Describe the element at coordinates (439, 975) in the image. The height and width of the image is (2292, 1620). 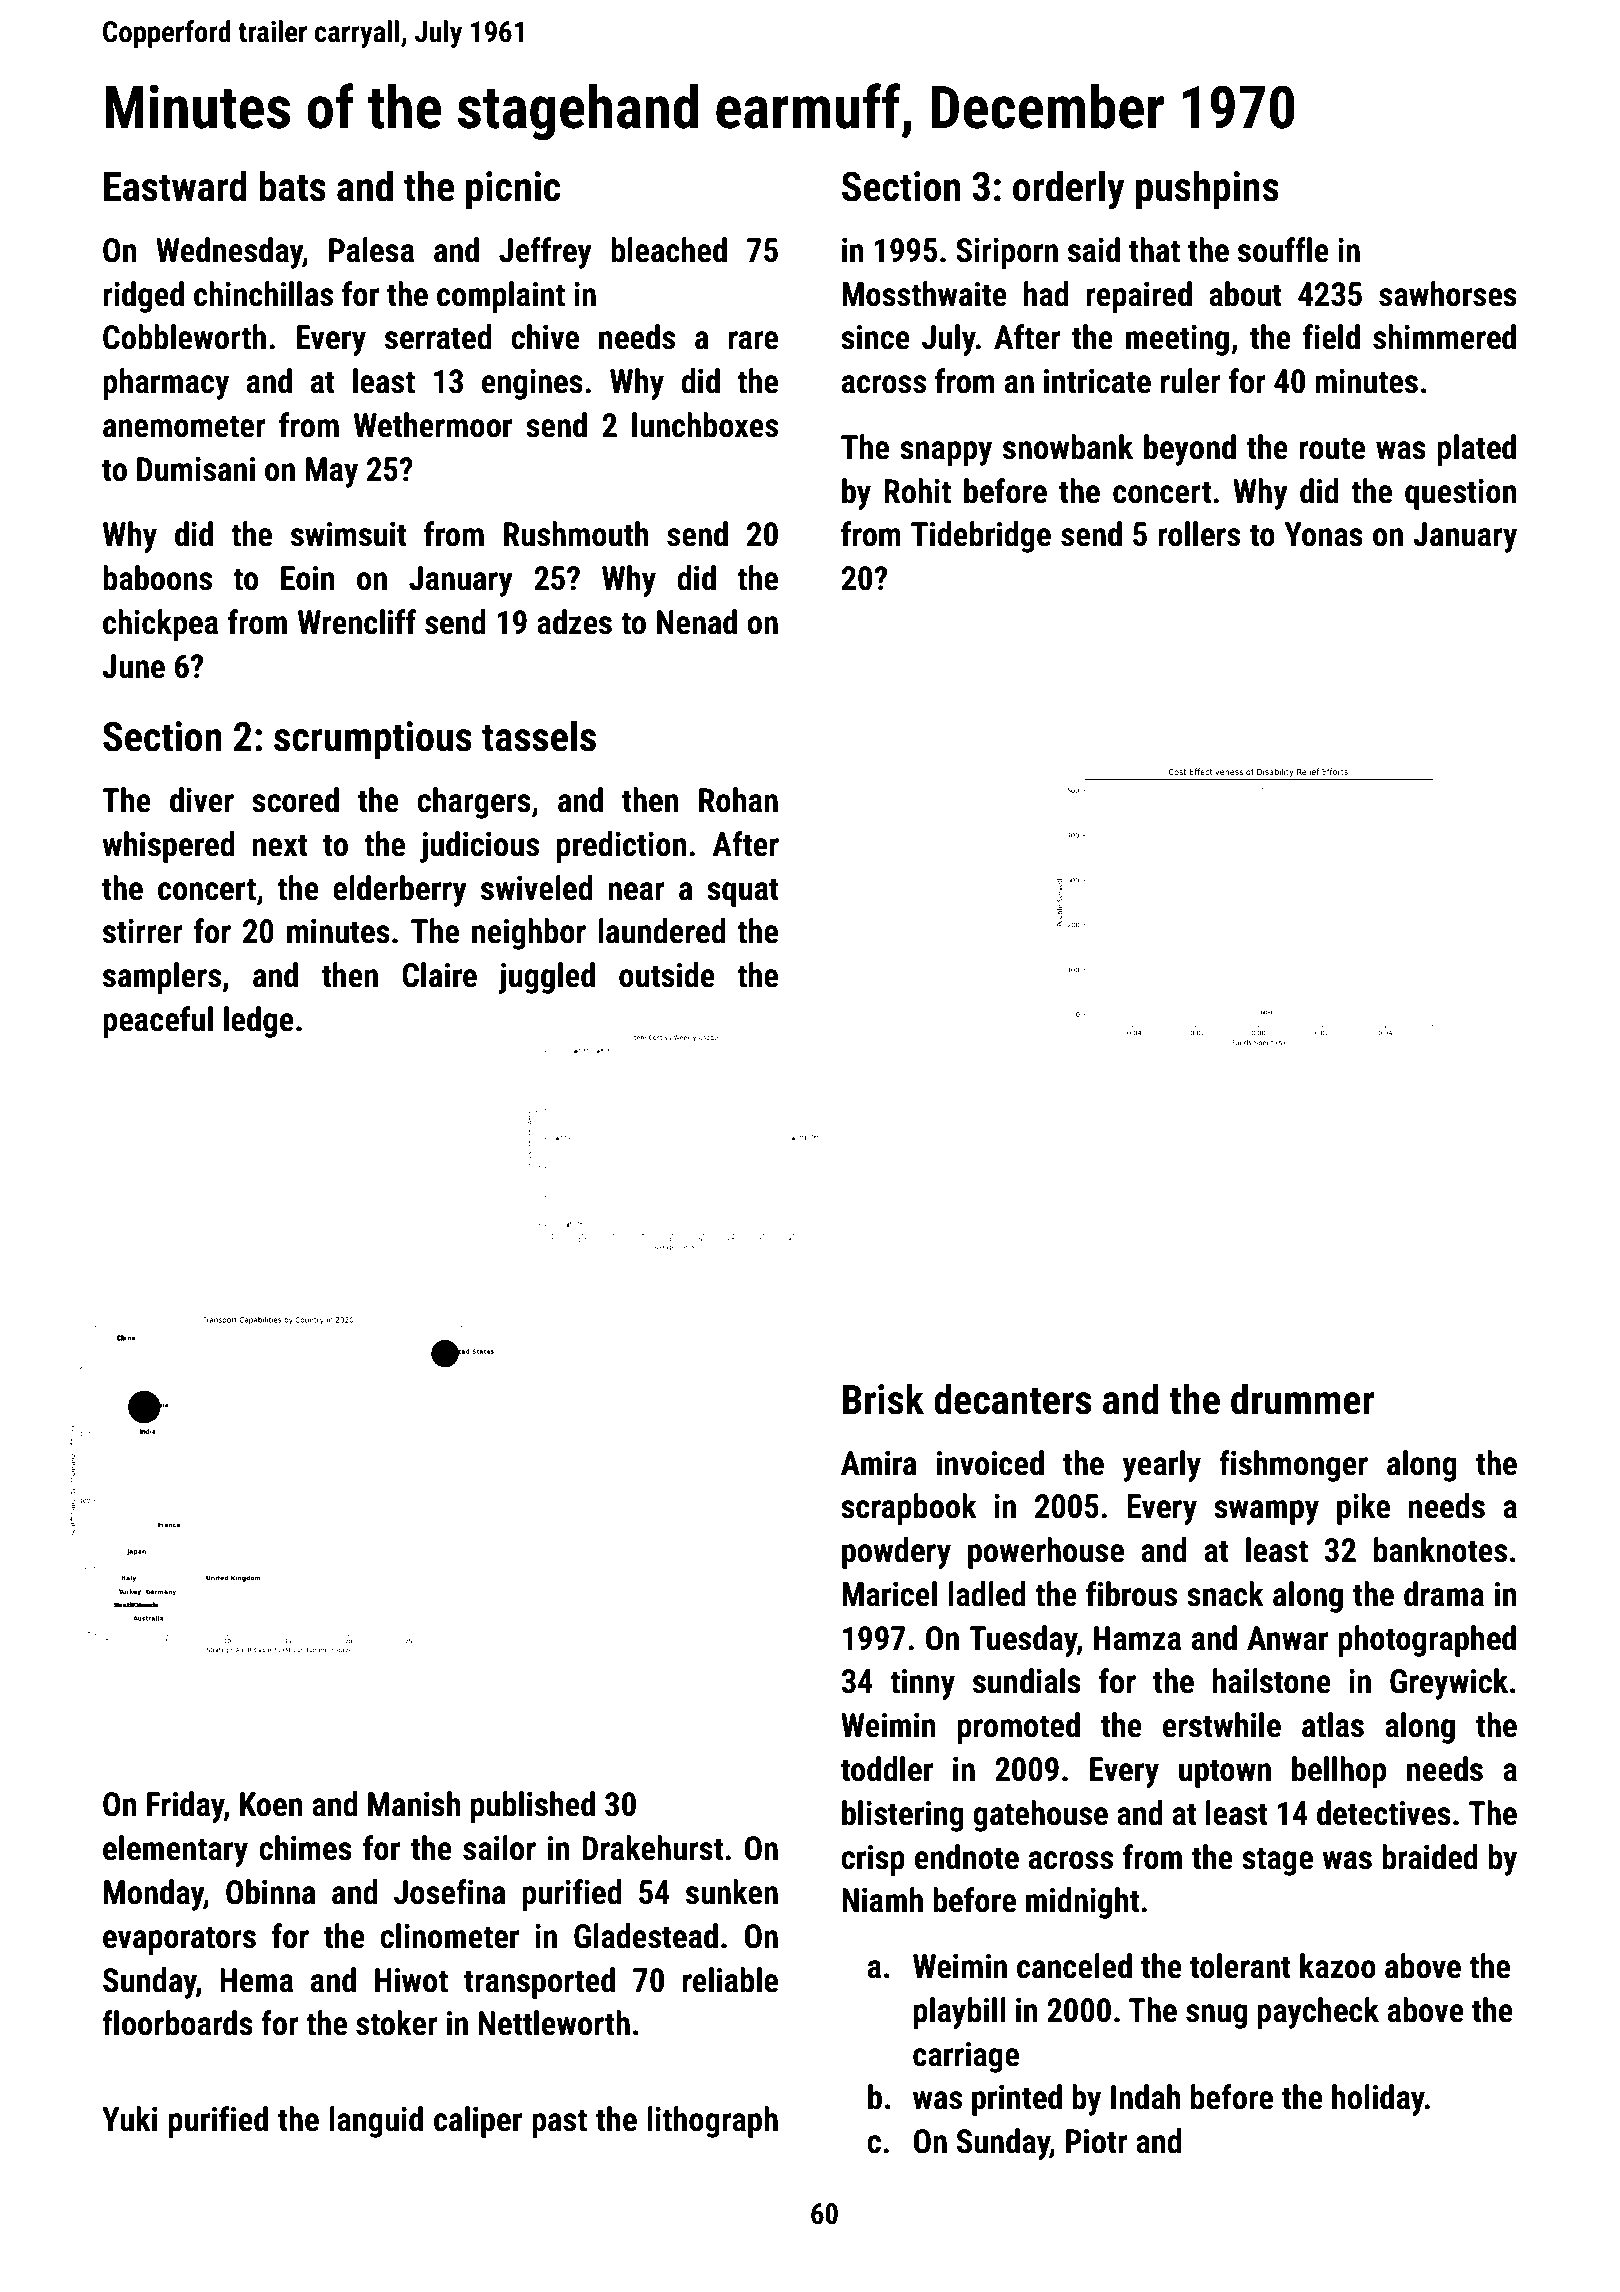
I see `Claire` at that location.
